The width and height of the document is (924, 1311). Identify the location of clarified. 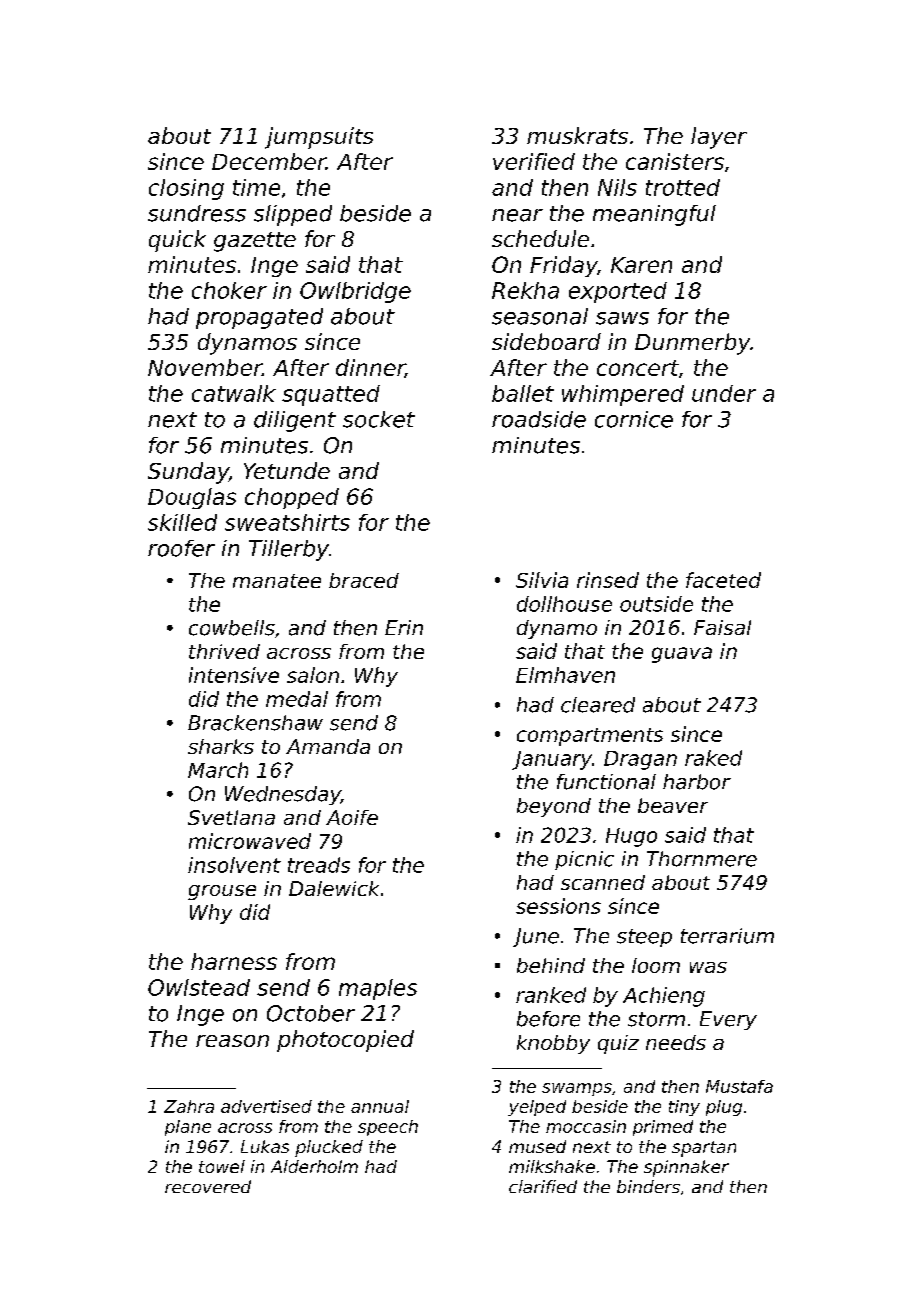
(543, 1186).
